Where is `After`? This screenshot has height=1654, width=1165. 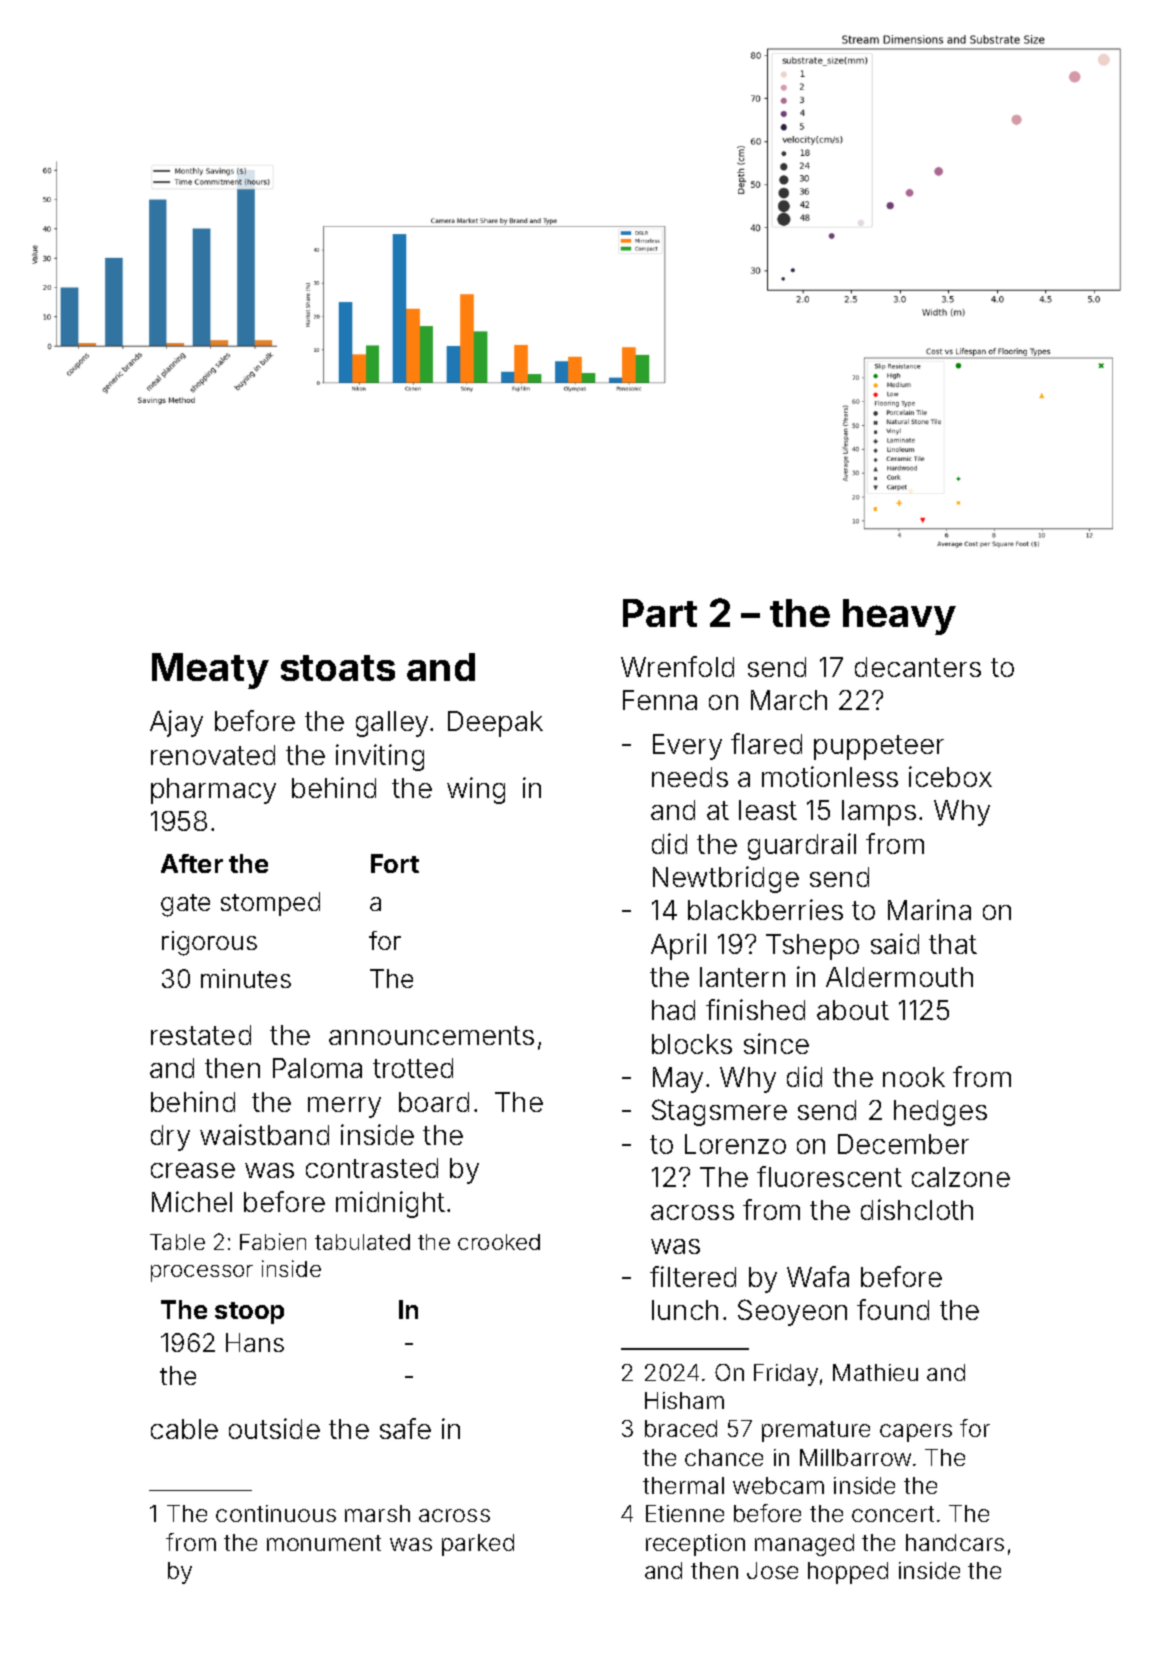 After is located at coordinates (192, 863).
